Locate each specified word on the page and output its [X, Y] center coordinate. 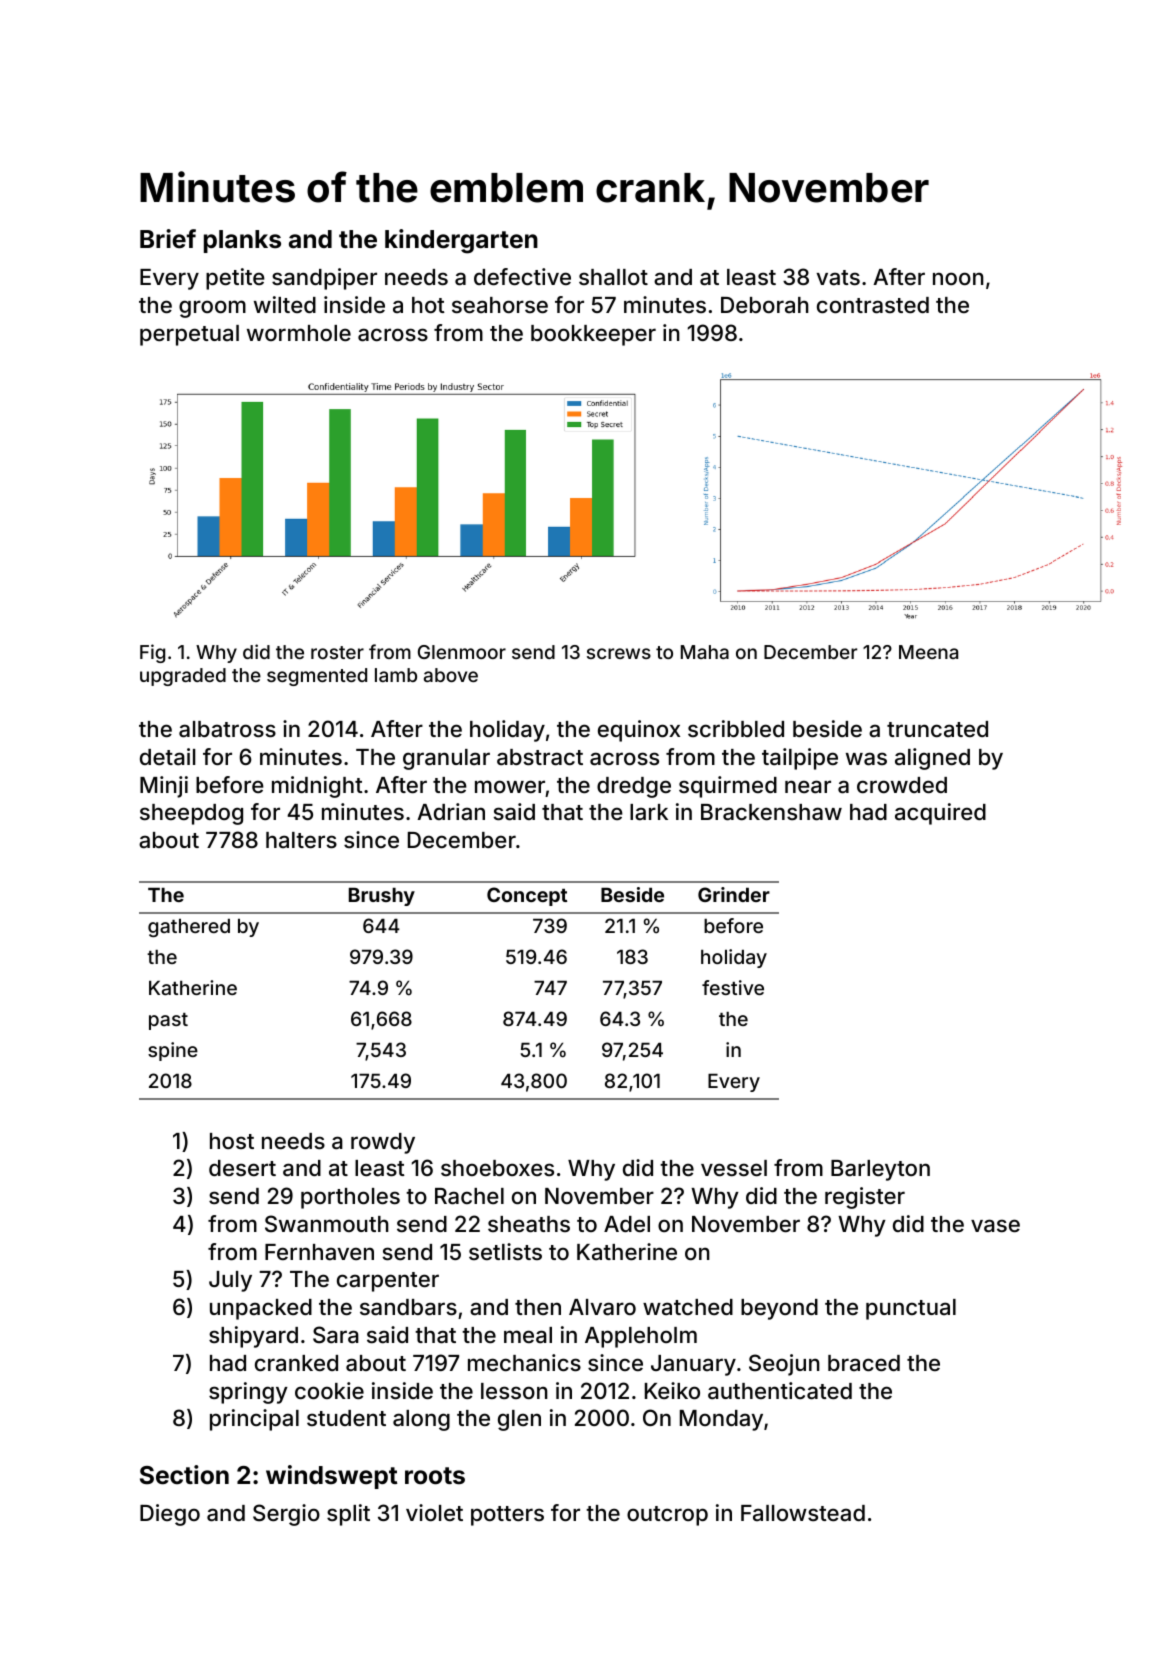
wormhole [299, 333]
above [451, 675]
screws [619, 653]
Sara [336, 1335]
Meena [928, 652]
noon [958, 278]
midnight [317, 787]
